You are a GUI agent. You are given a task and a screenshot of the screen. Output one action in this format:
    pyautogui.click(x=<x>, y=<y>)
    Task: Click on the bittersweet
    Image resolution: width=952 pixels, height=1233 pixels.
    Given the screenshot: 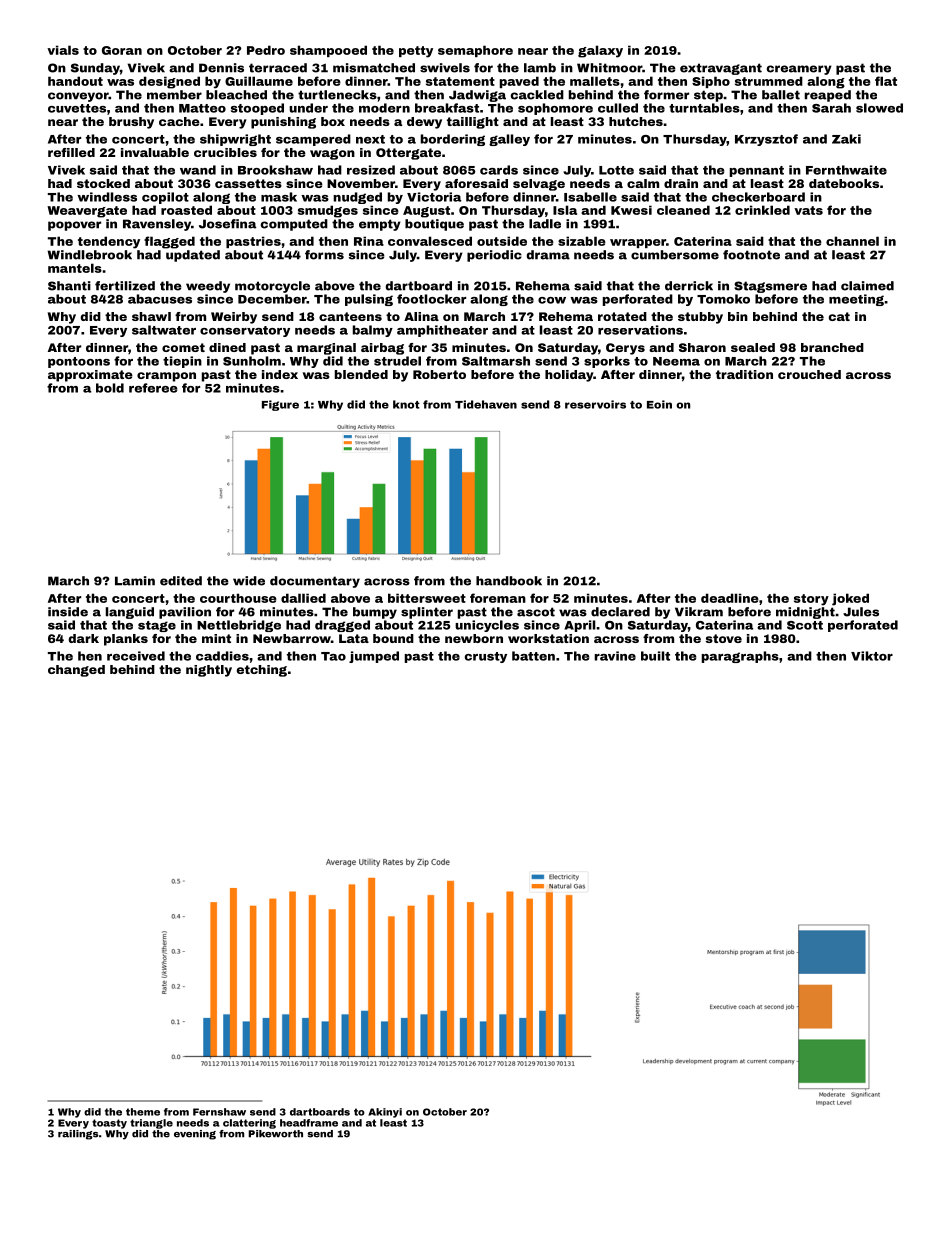 What is the action you would take?
    pyautogui.click(x=427, y=598)
